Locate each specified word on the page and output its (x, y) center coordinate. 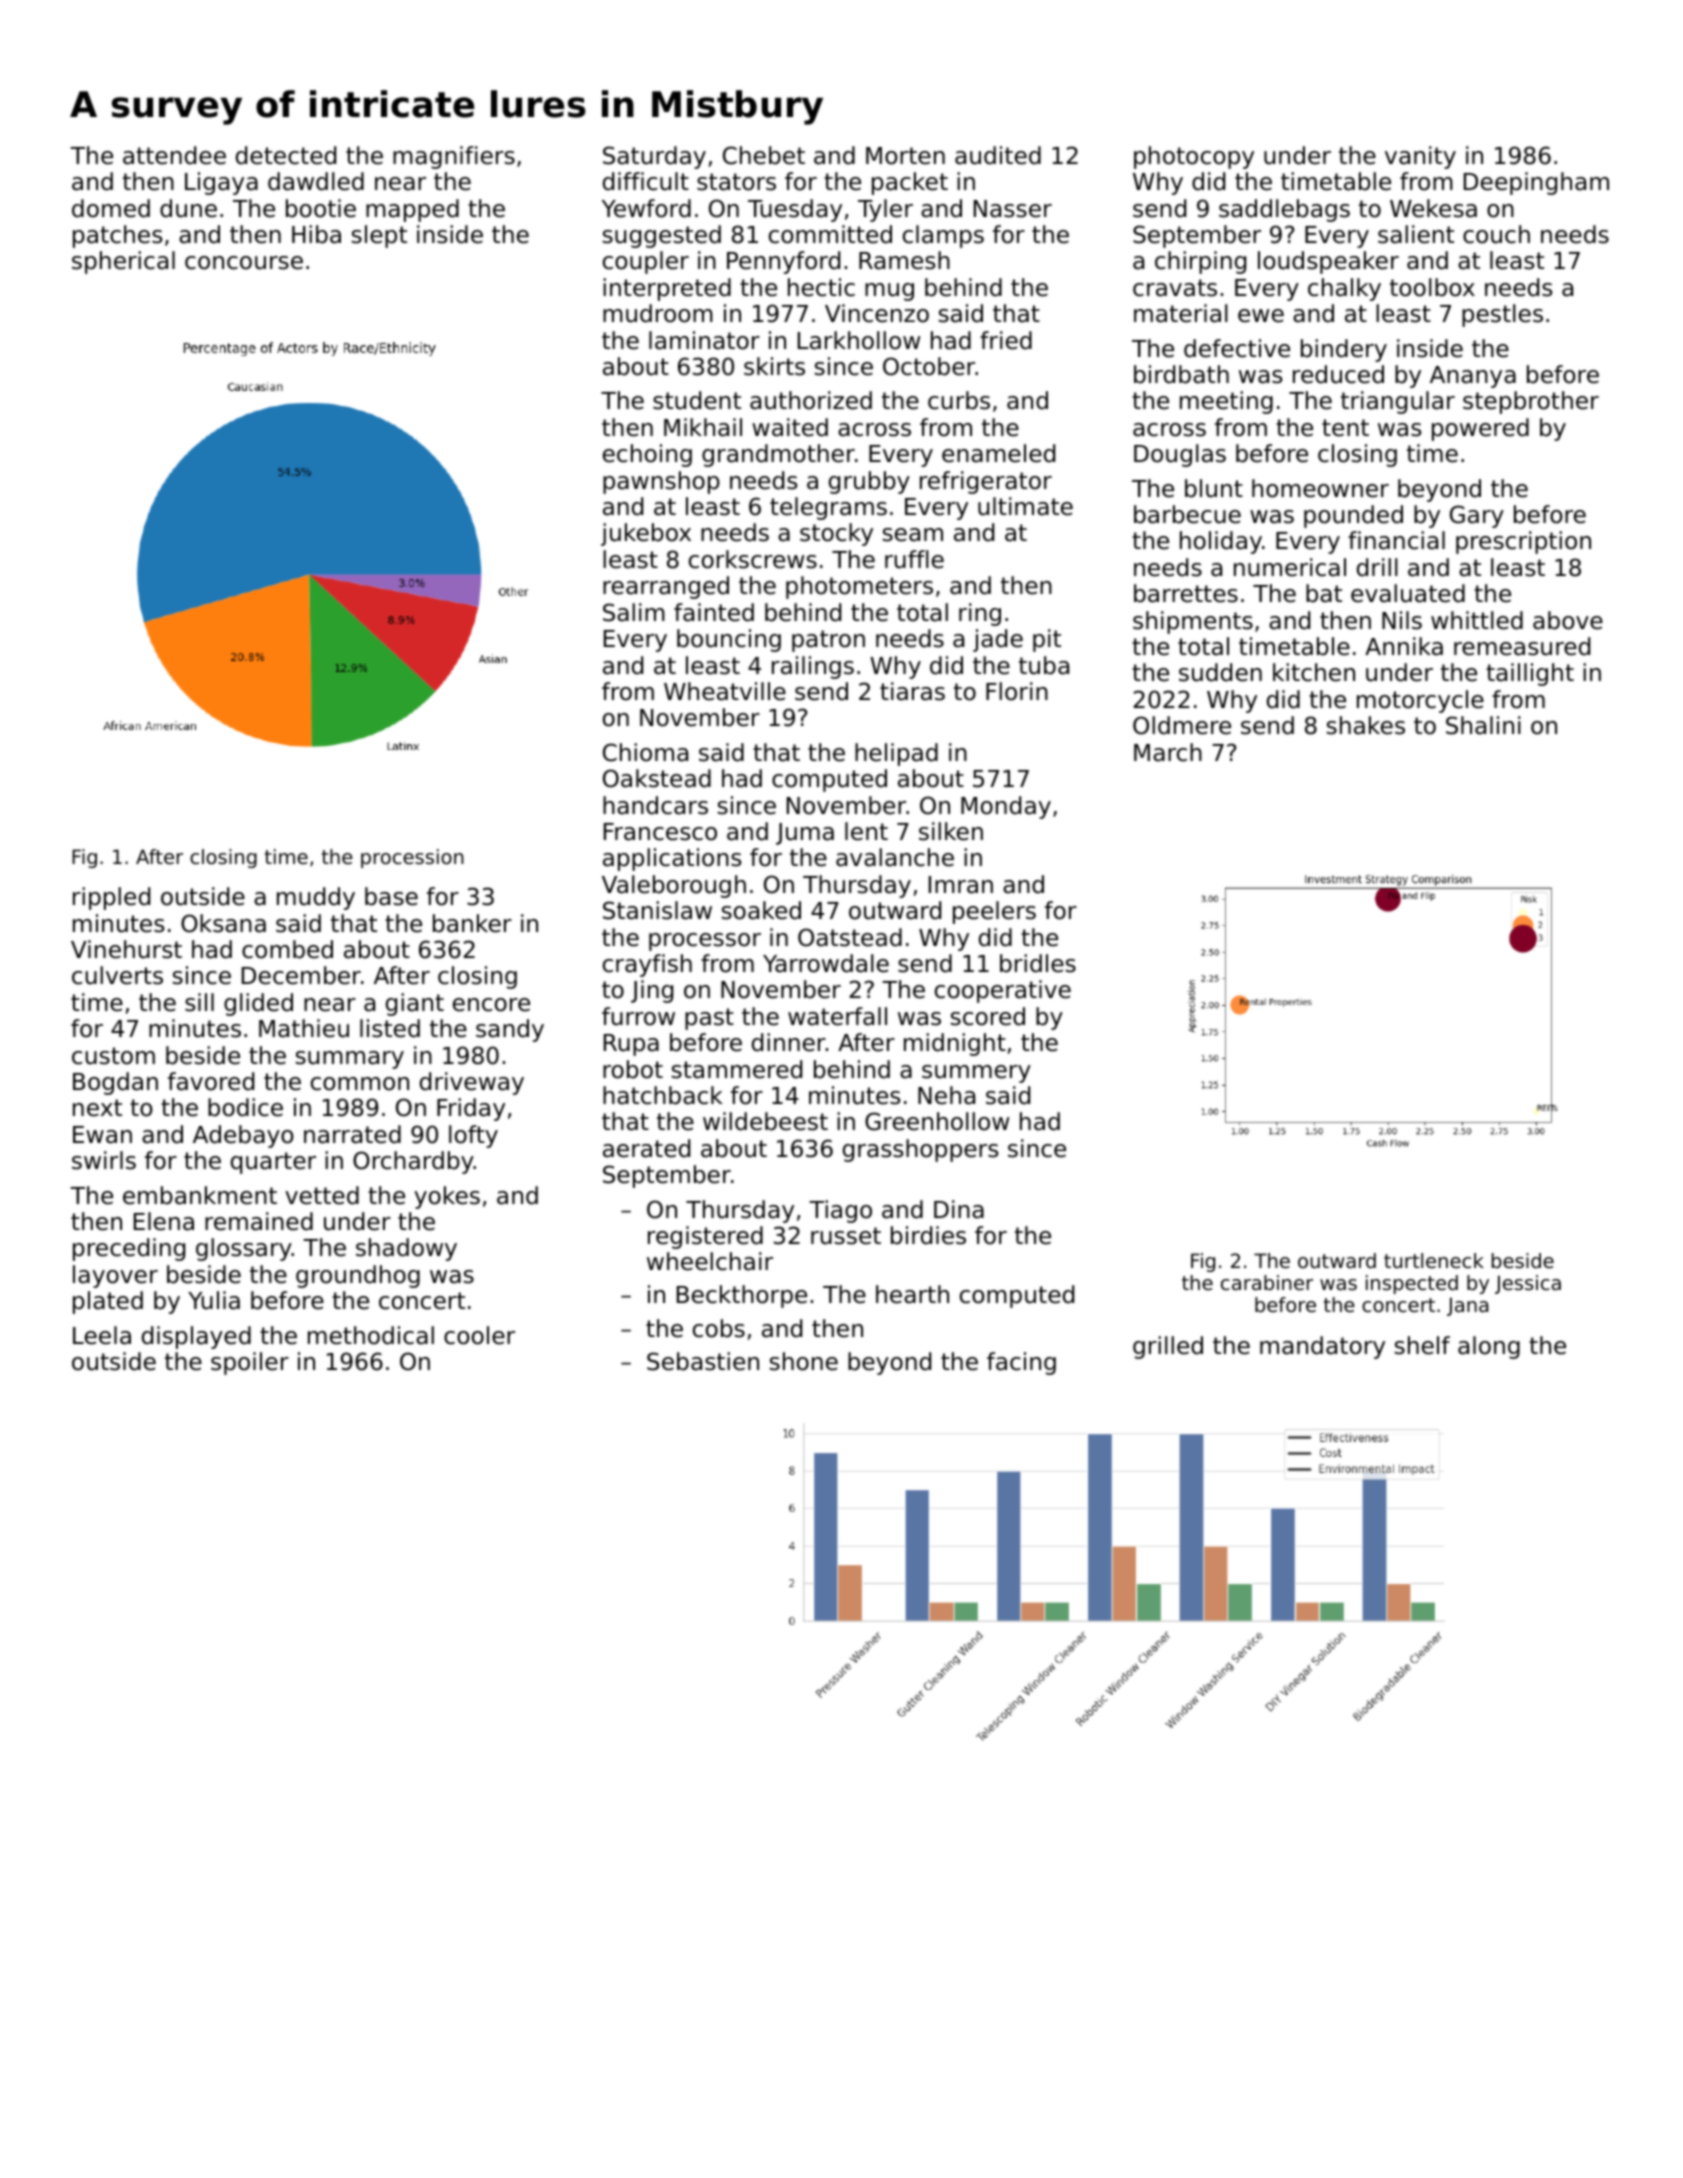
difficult (646, 181)
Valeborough (674, 886)
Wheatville (725, 691)
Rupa (631, 1045)
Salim (634, 612)
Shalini (1483, 725)
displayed (196, 1337)
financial (1396, 540)
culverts (117, 975)
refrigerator (986, 482)
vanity (1420, 157)
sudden (1220, 672)
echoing (647, 455)
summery (976, 1074)
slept (379, 236)
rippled (111, 898)
